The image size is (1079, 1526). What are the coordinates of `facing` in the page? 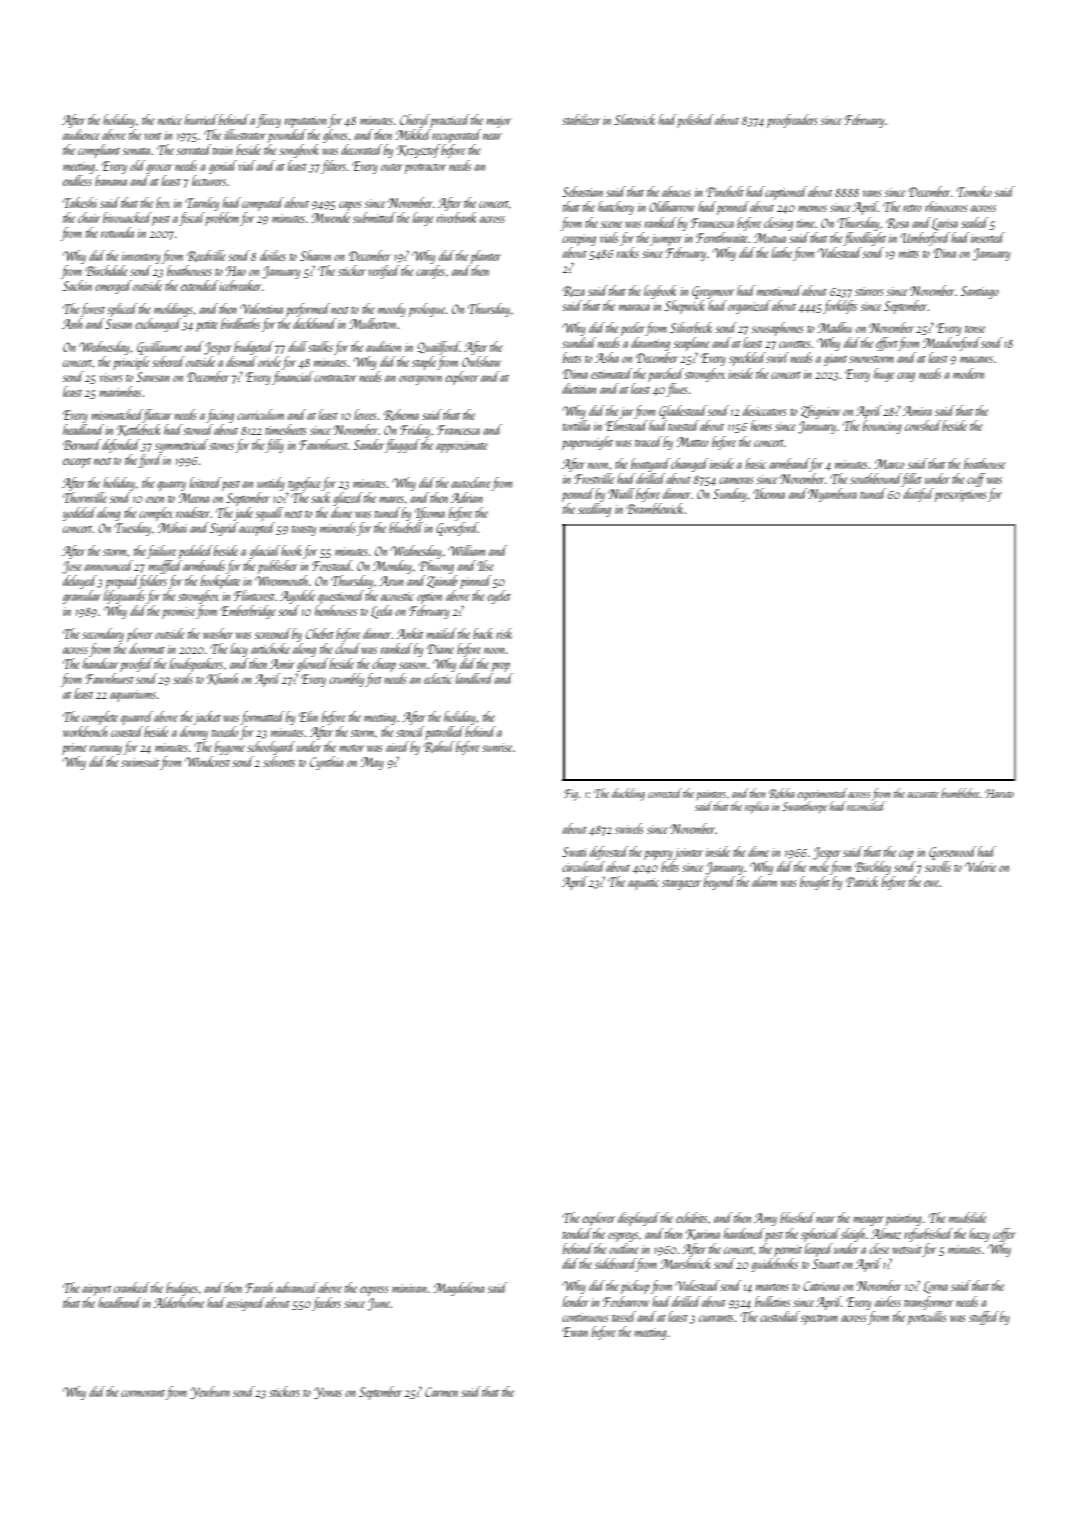 It's located at (220, 416).
